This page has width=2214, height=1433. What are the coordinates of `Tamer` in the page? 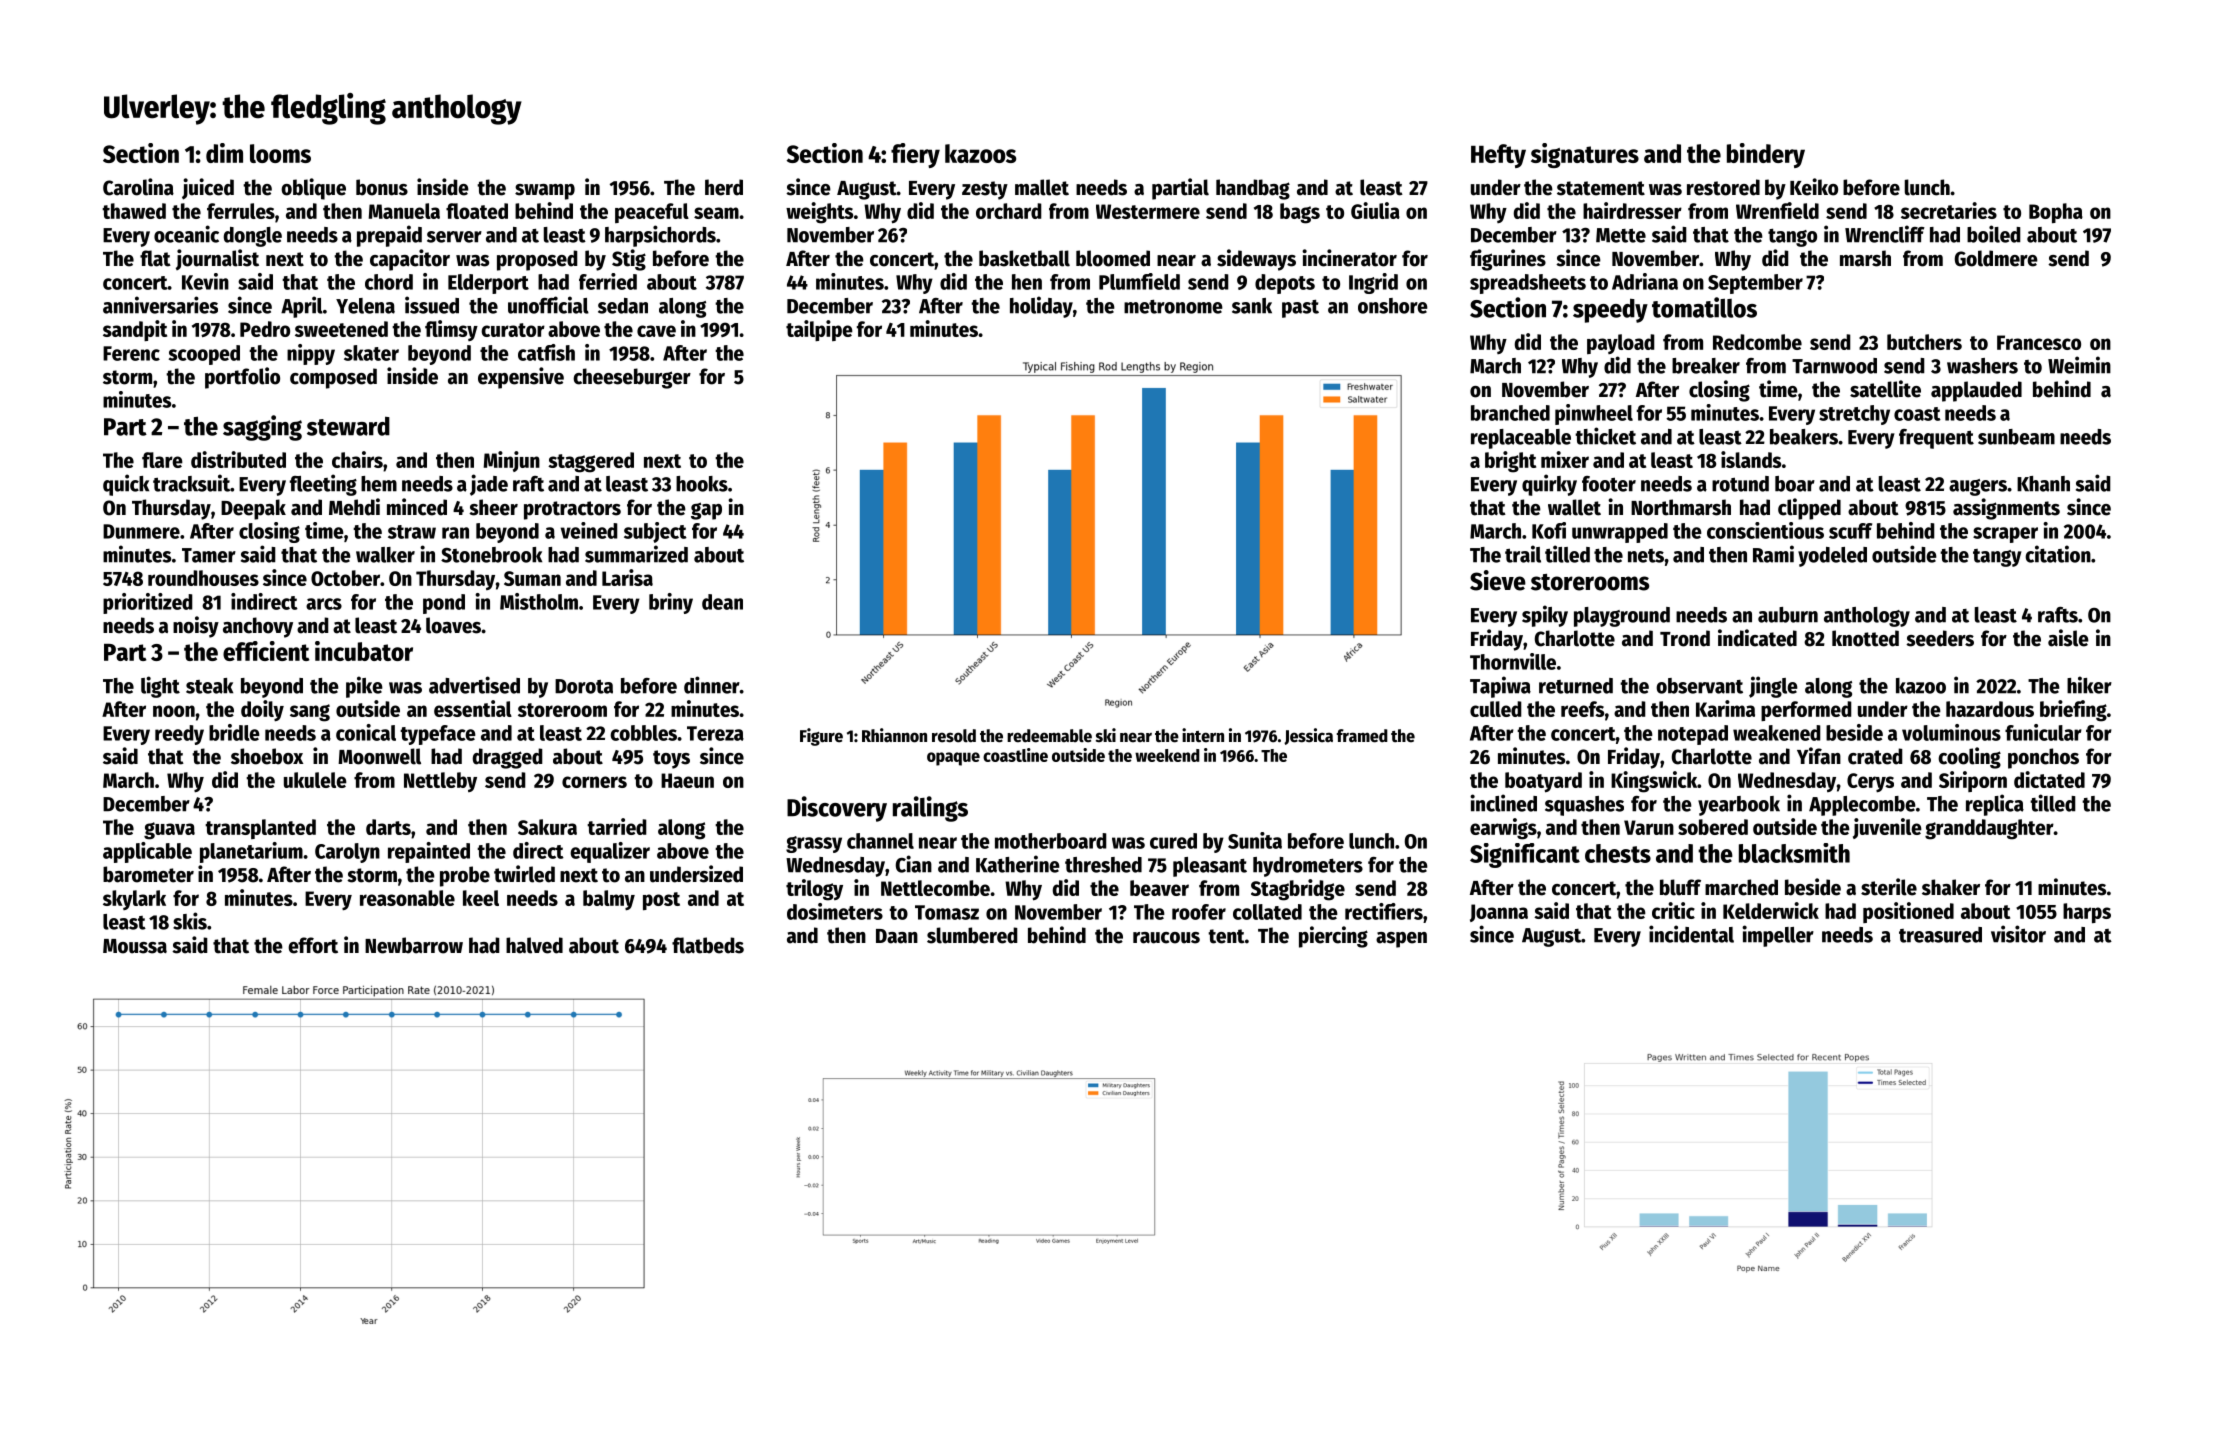 It's located at (209, 555).
